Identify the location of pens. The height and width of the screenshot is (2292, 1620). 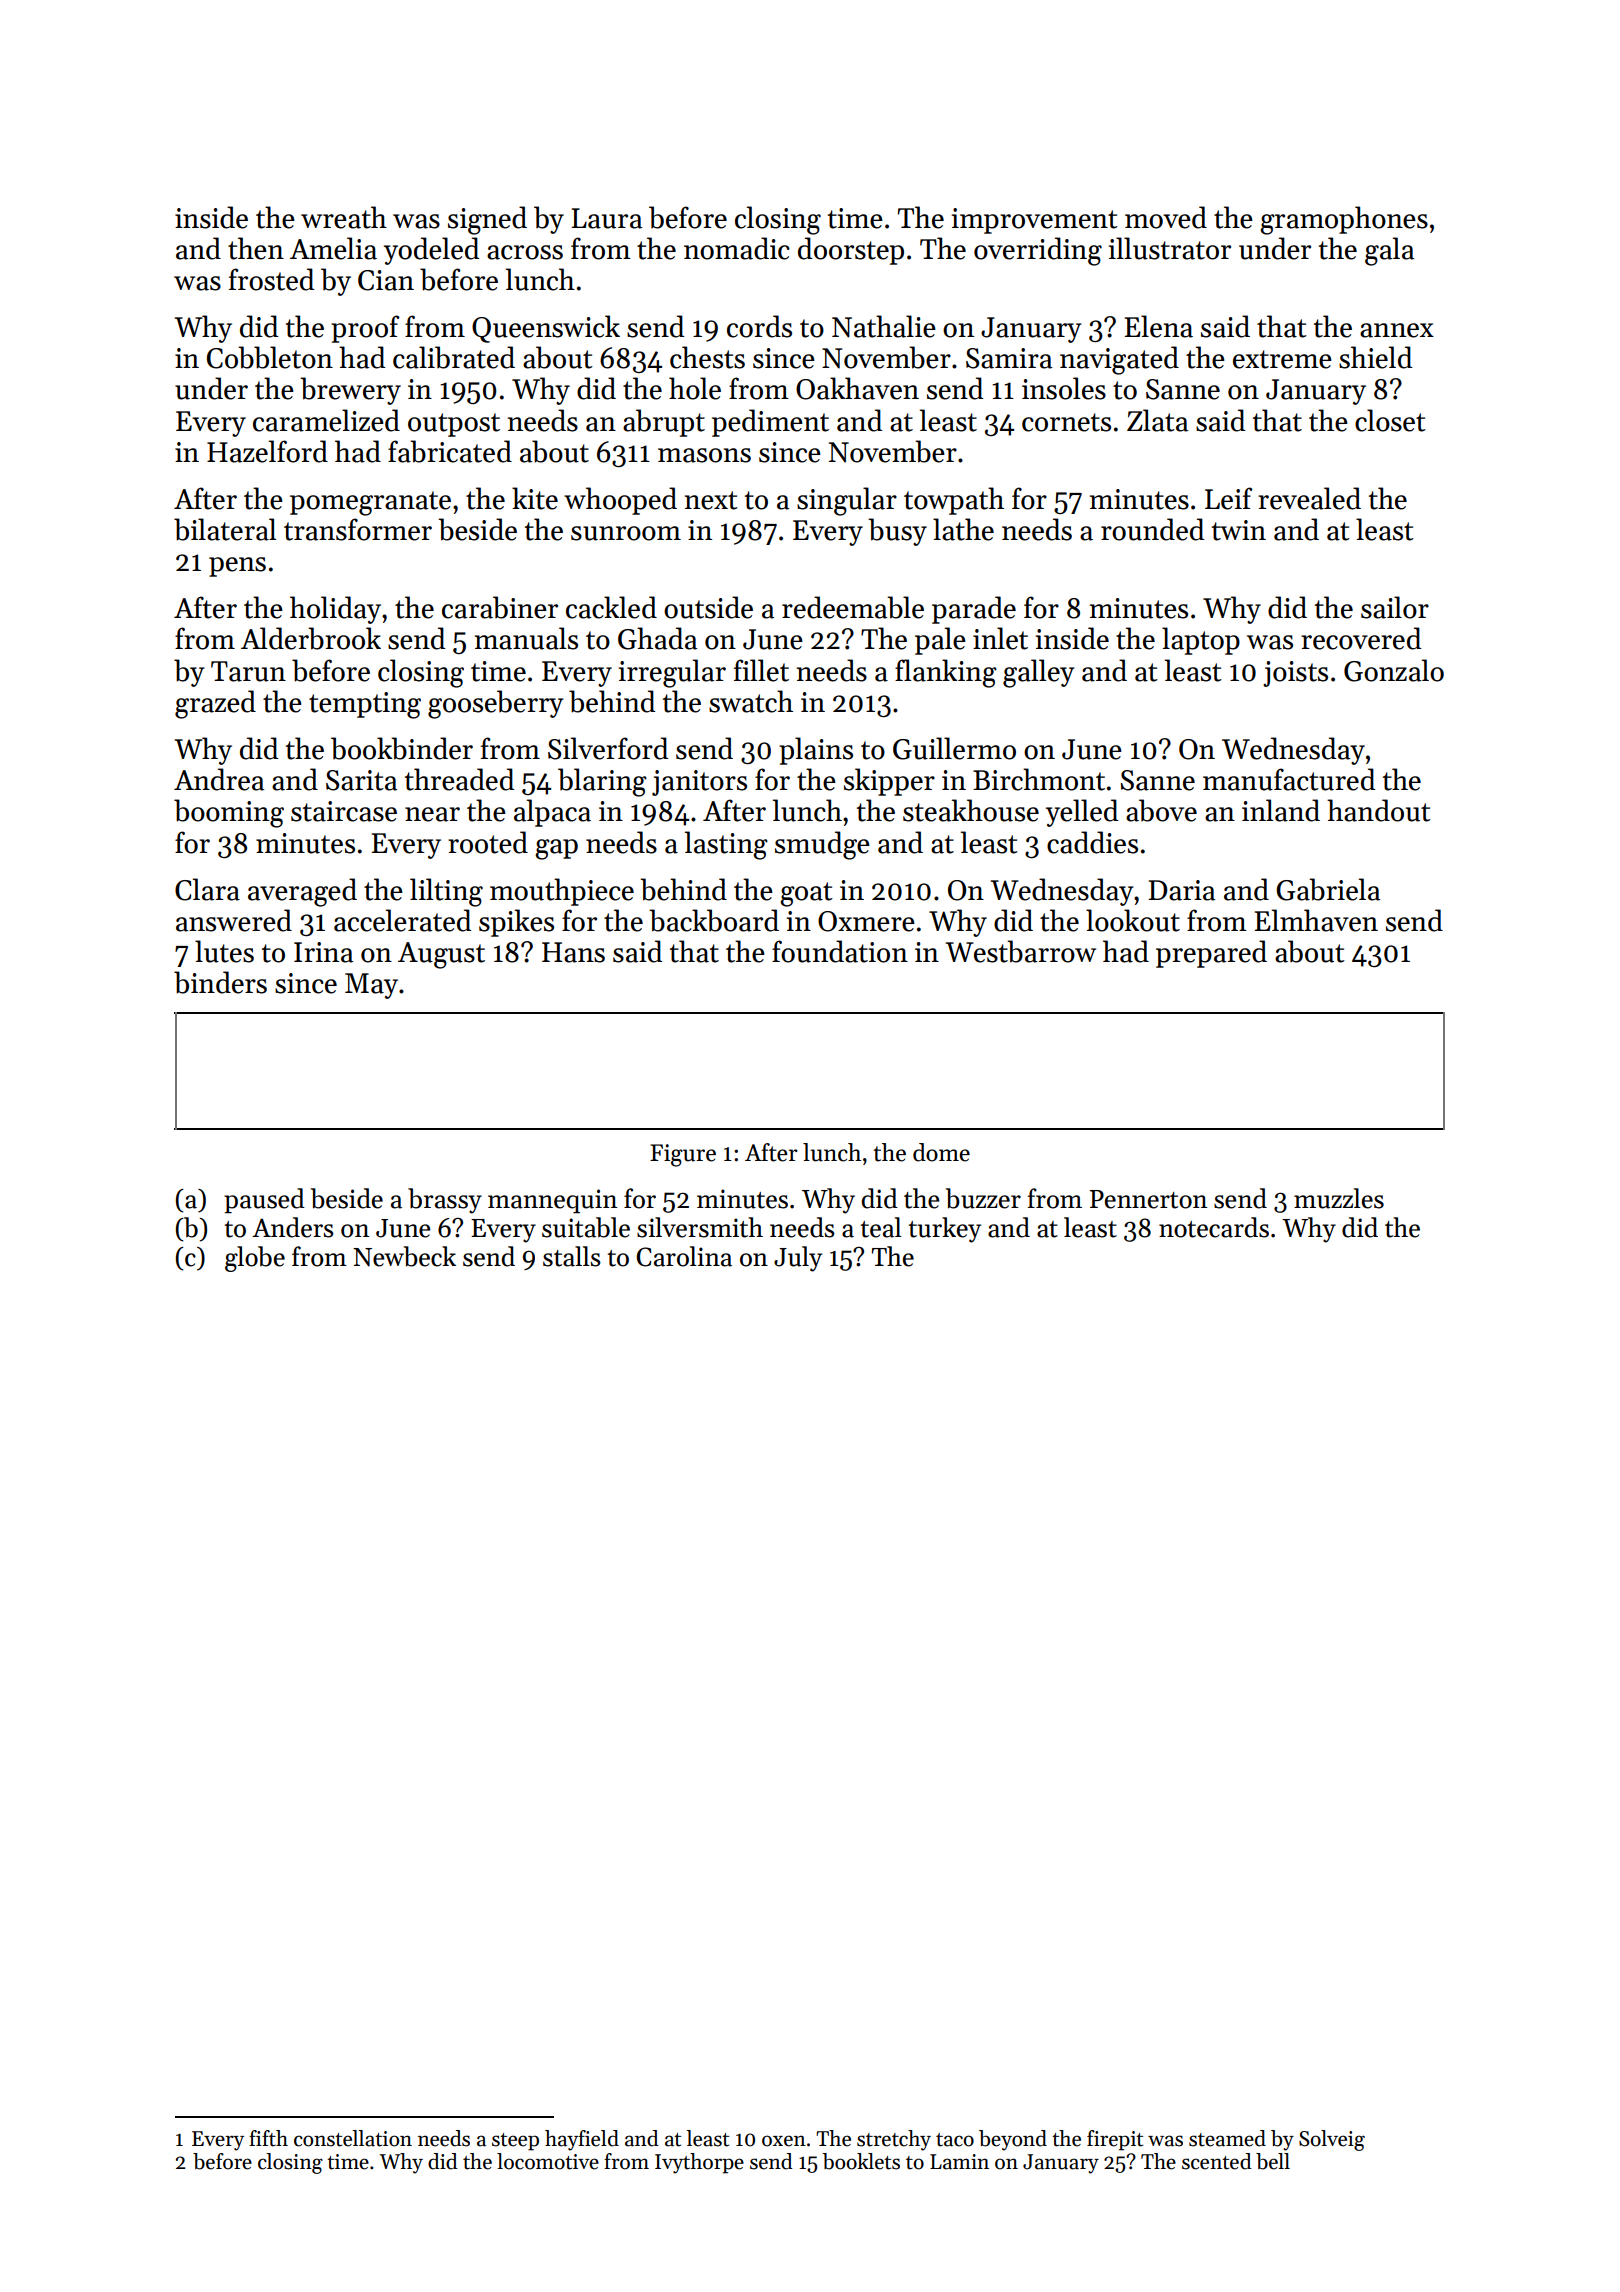
(237, 567).
